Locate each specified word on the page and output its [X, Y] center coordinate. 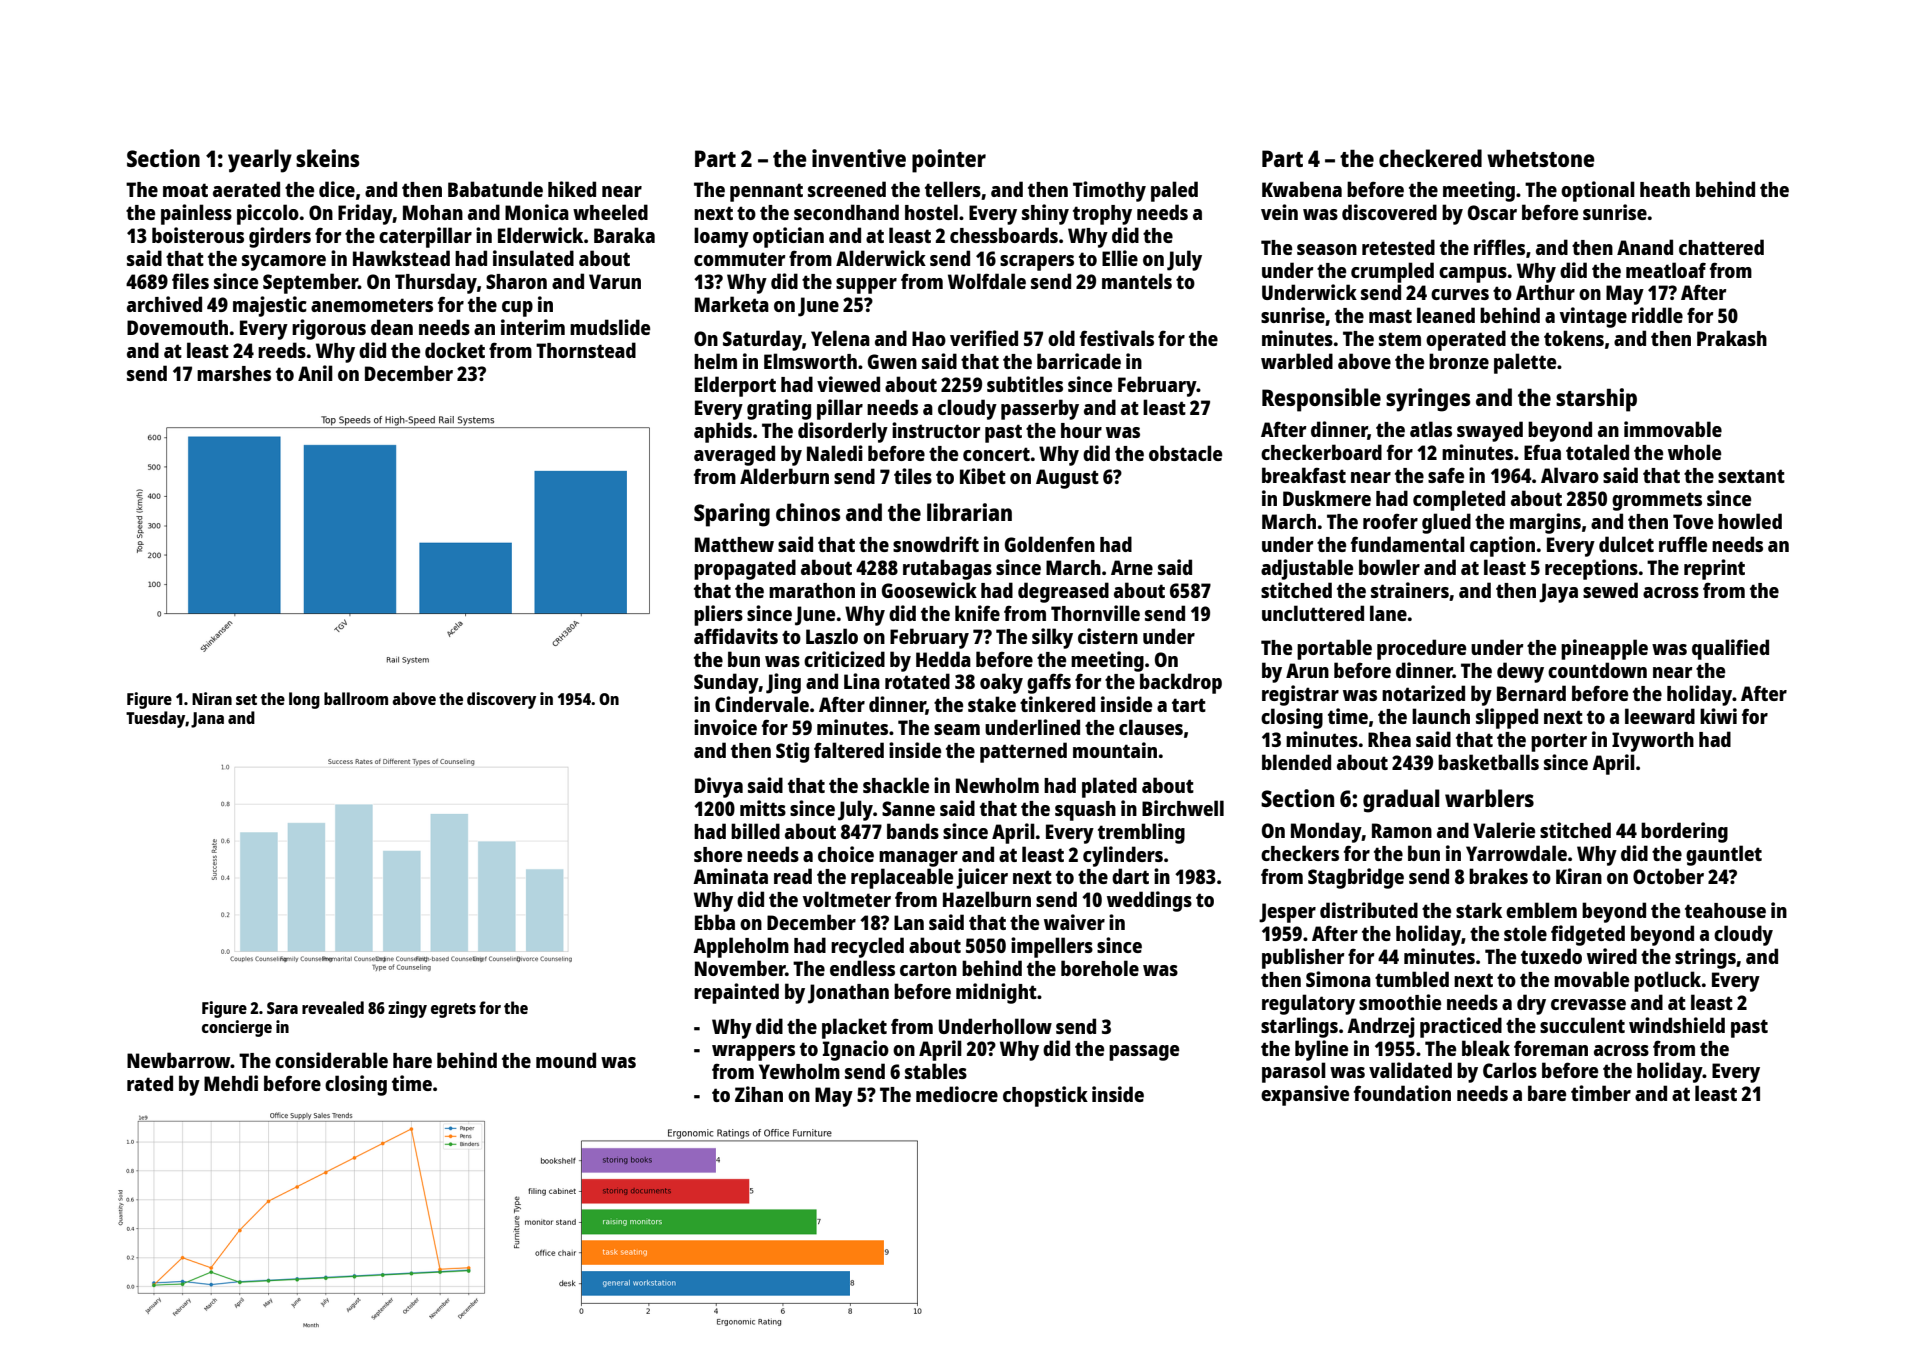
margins [1545, 523]
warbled [1297, 361]
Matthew [734, 544]
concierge [237, 1028]
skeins [328, 158]
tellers [953, 189]
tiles [913, 476]
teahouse [1725, 910]
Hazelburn [987, 899]
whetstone [1541, 158]
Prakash [1732, 338]
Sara [282, 1008]
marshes [234, 373]
